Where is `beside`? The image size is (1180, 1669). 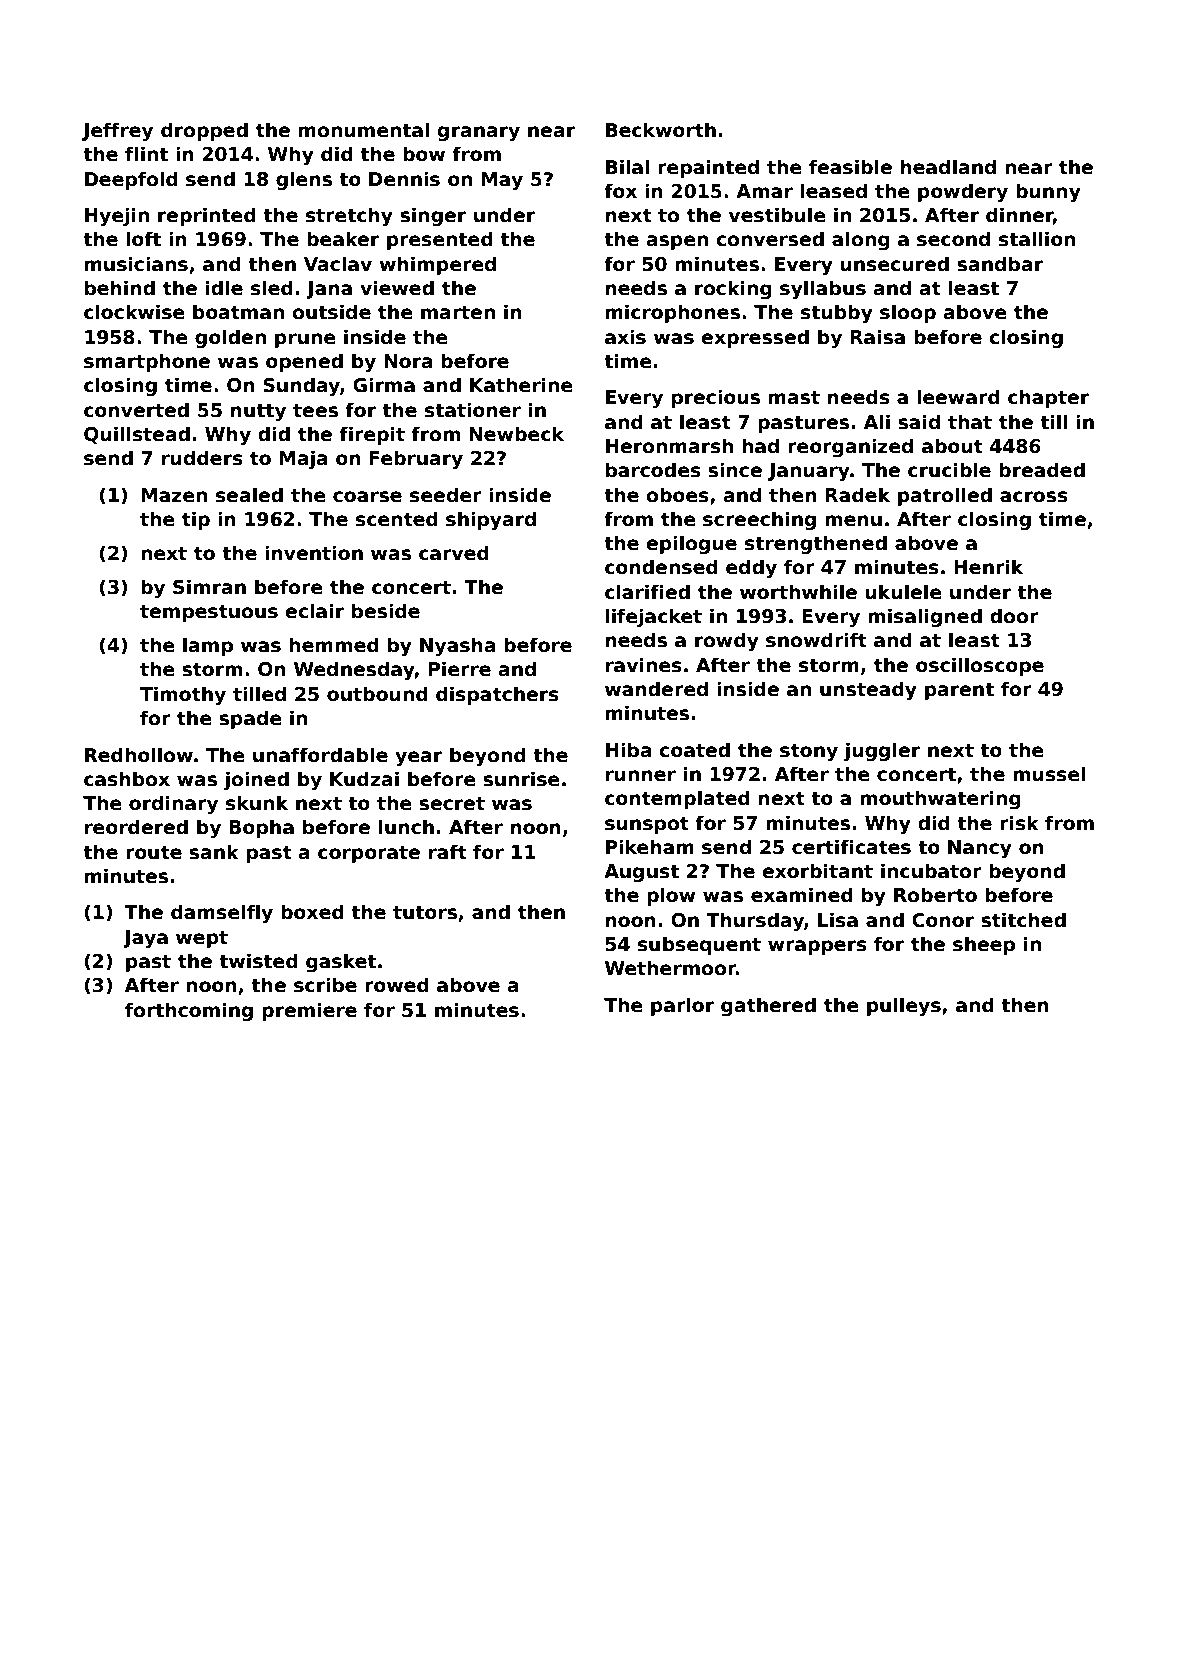
beside is located at coordinates (386, 611).
